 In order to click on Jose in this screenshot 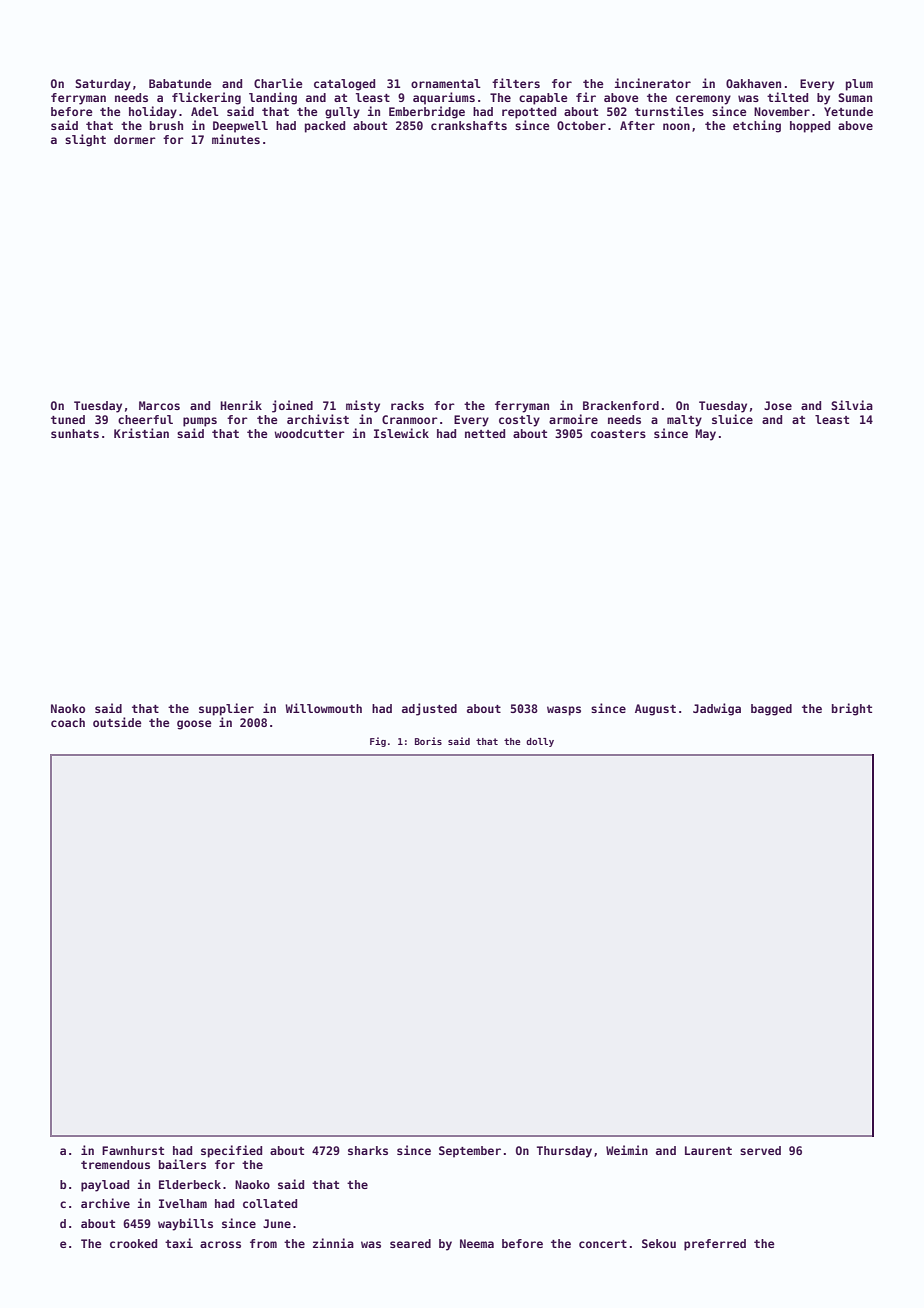, I will do `click(778, 405)`.
